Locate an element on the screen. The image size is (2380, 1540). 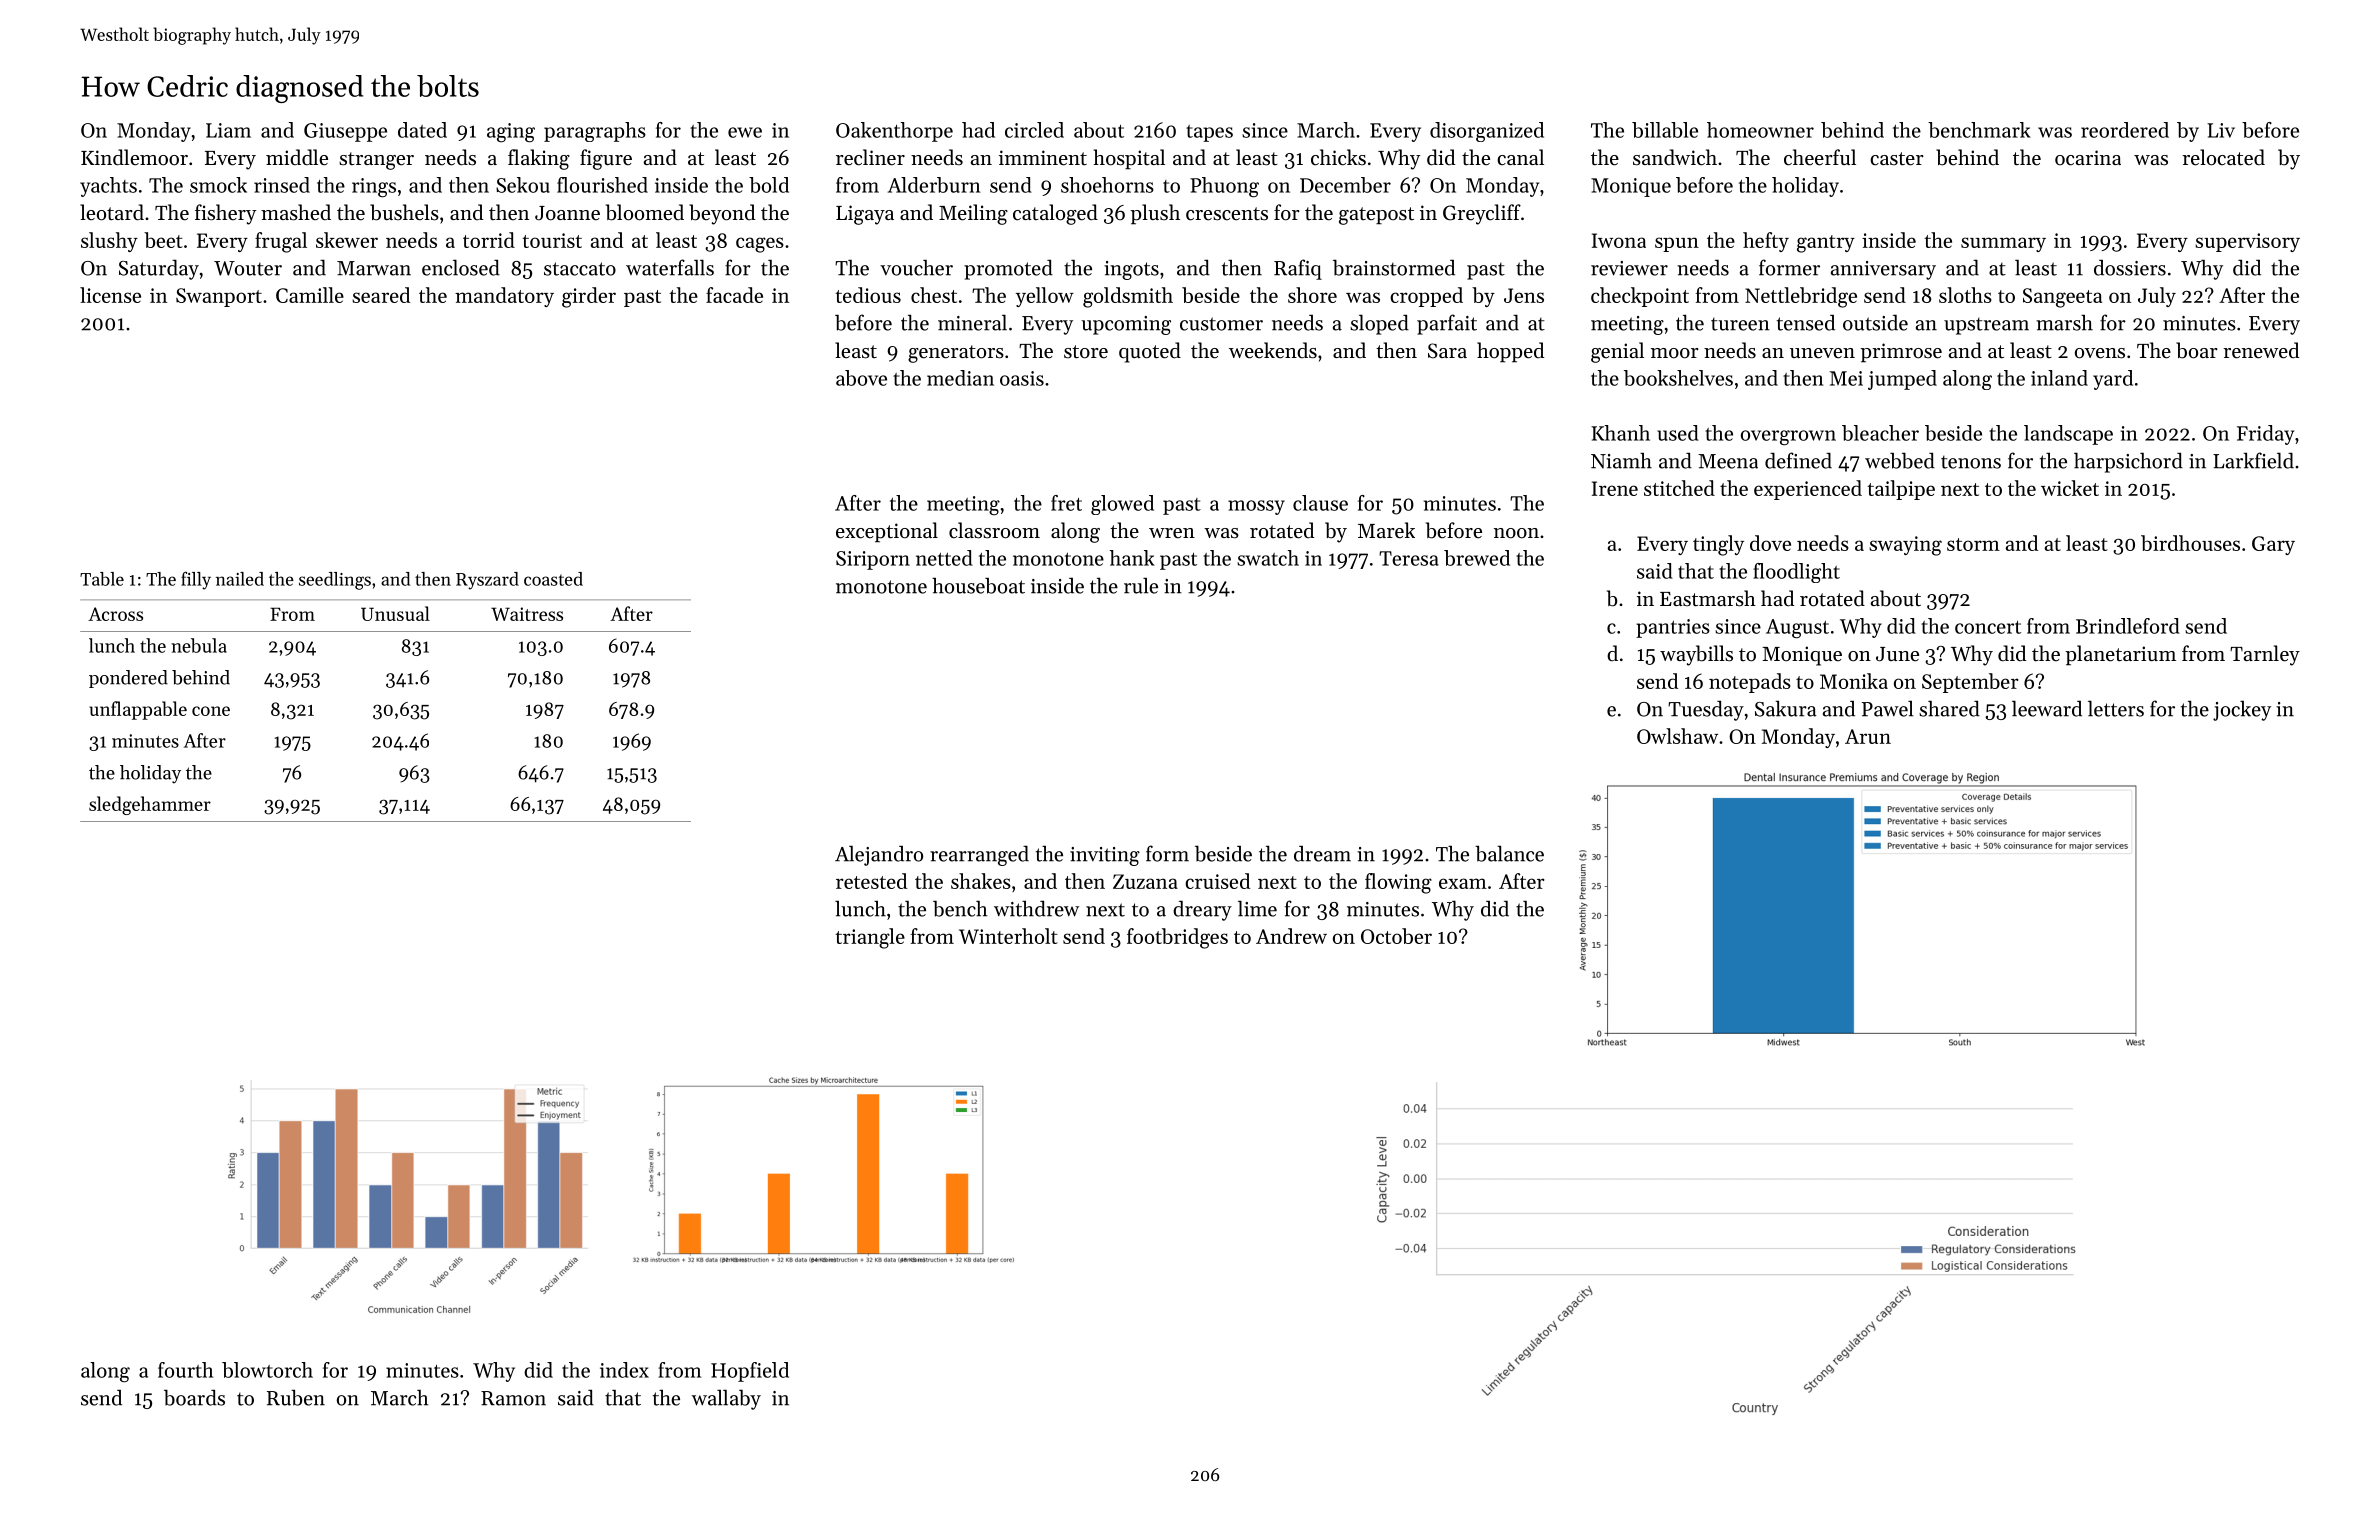
rearranged is located at coordinates (979, 855).
